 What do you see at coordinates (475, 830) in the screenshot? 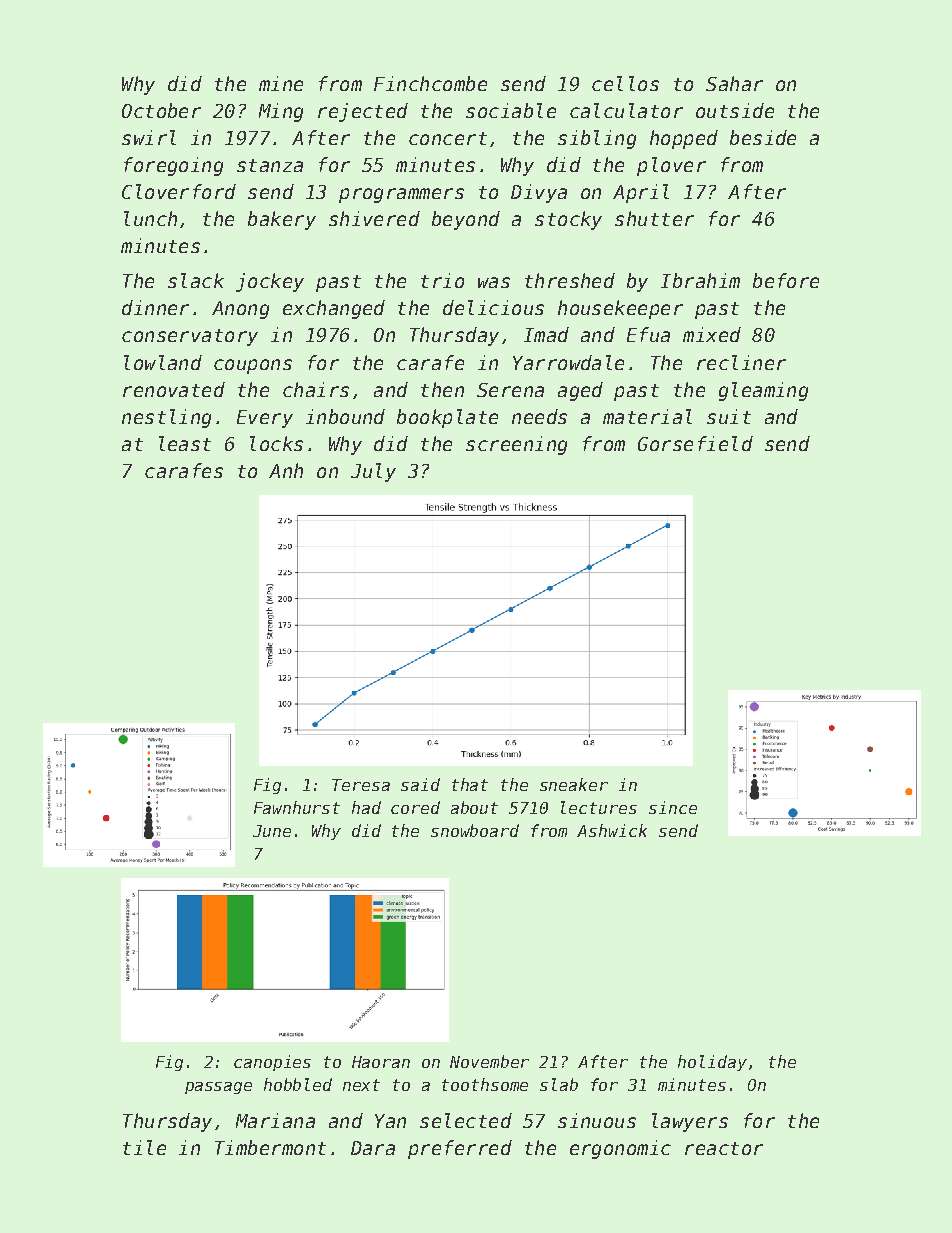
I see `snowboard` at bounding box center [475, 830].
